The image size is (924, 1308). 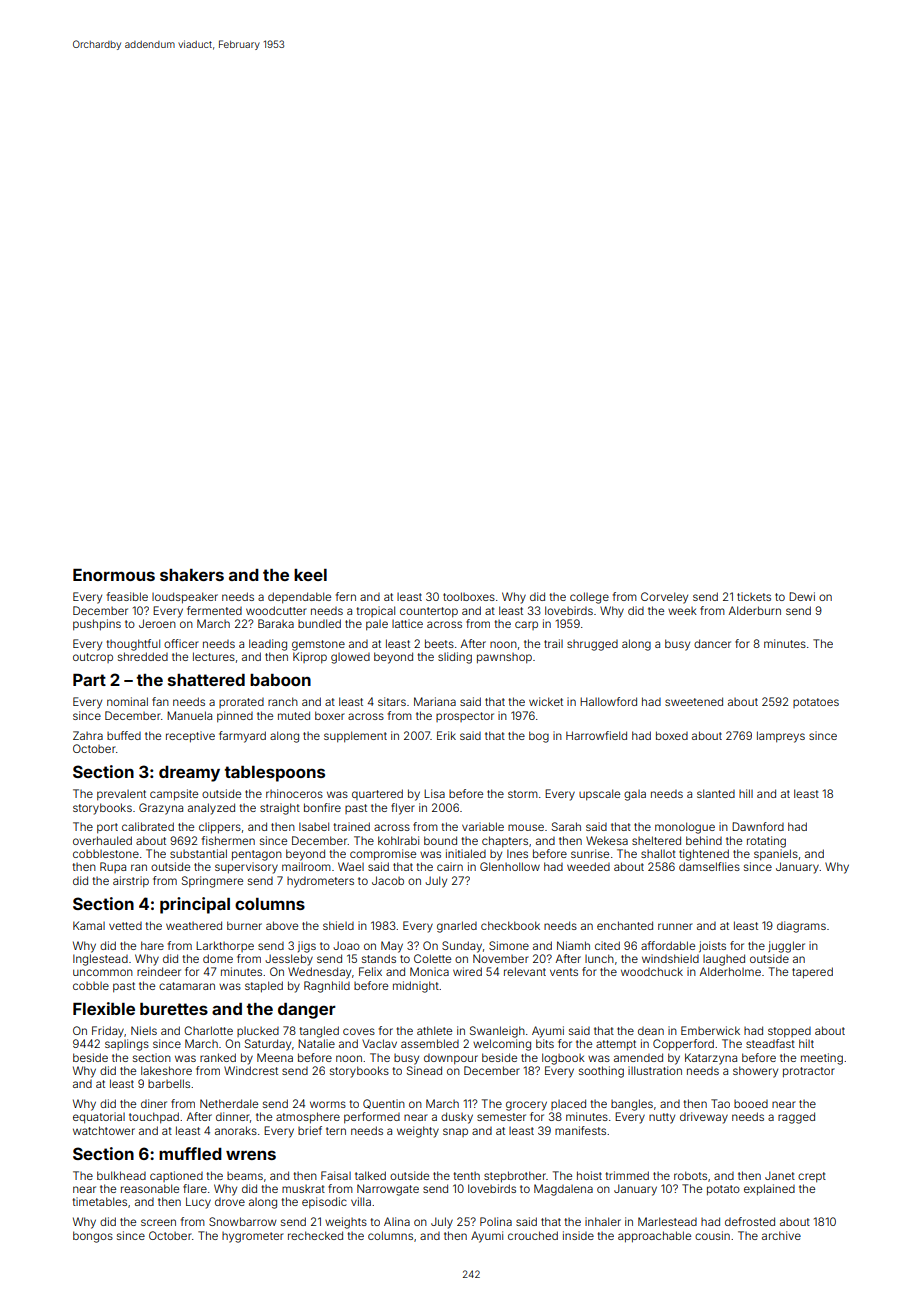 What do you see at coordinates (190, 737) in the screenshot?
I see `receptive` at bounding box center [190, 737].
